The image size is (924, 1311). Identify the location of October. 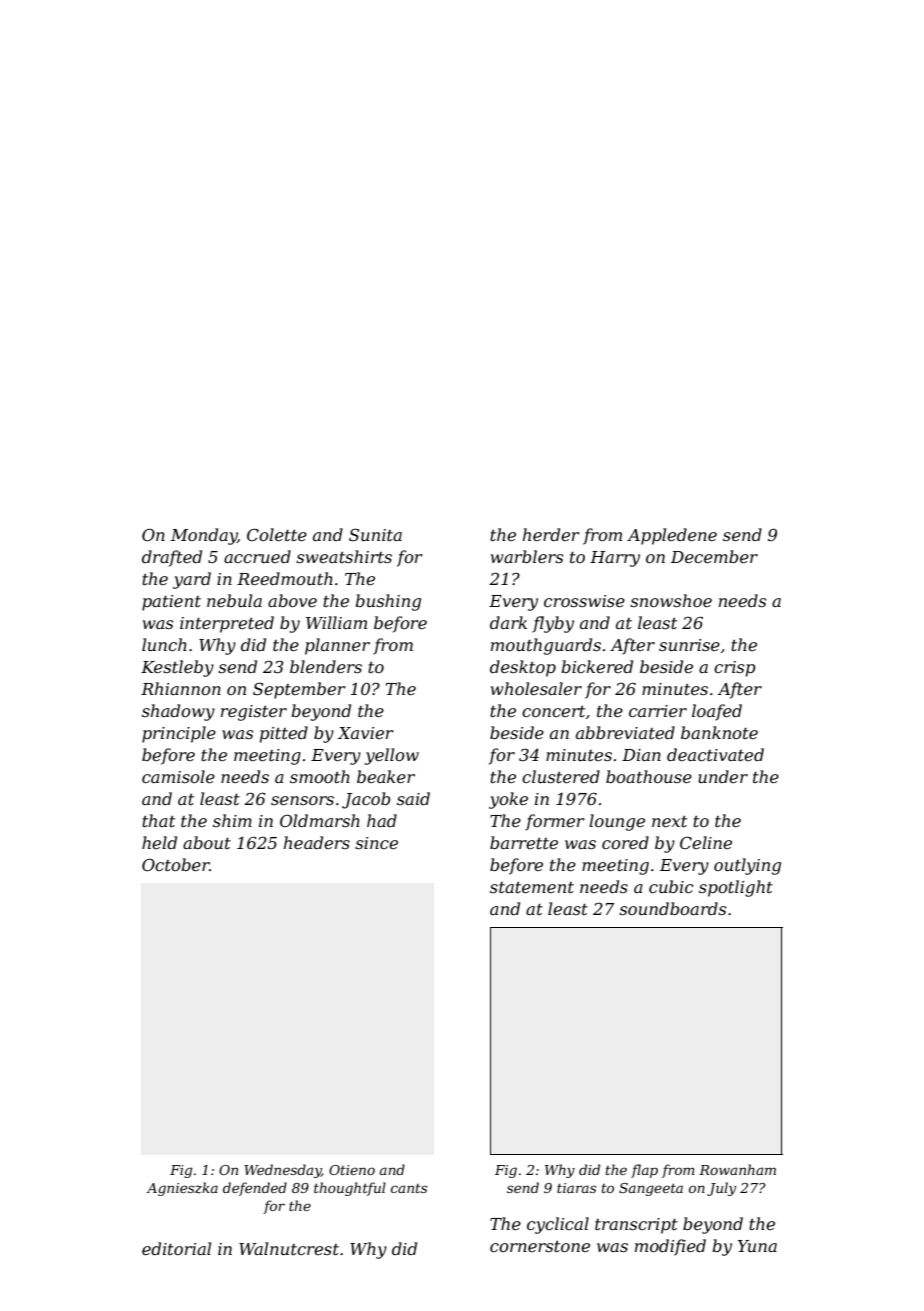
(176, 864).
